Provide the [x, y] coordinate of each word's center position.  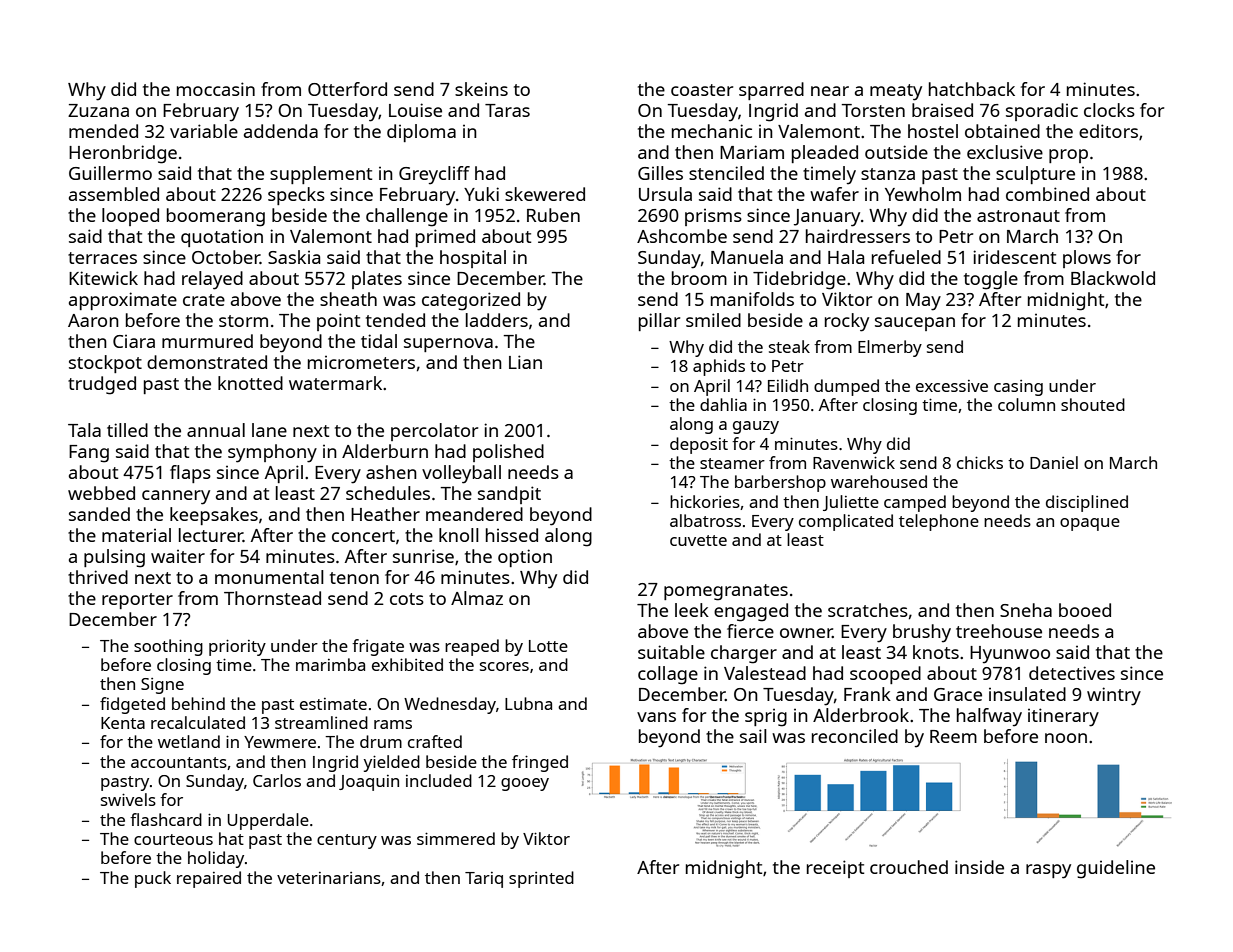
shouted [1093, 404]
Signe [162, 686]
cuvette [698, 540]
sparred [771, 91]
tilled [127, 430]
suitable [671, 652]
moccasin [216, 89]
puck [153, 879]
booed [1085, 610]
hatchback [972, 89]
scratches [868, 610]
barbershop [780, 483]
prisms [713, 217]
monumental [269, 577]
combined [1047, 194]
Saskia [294, 257]
